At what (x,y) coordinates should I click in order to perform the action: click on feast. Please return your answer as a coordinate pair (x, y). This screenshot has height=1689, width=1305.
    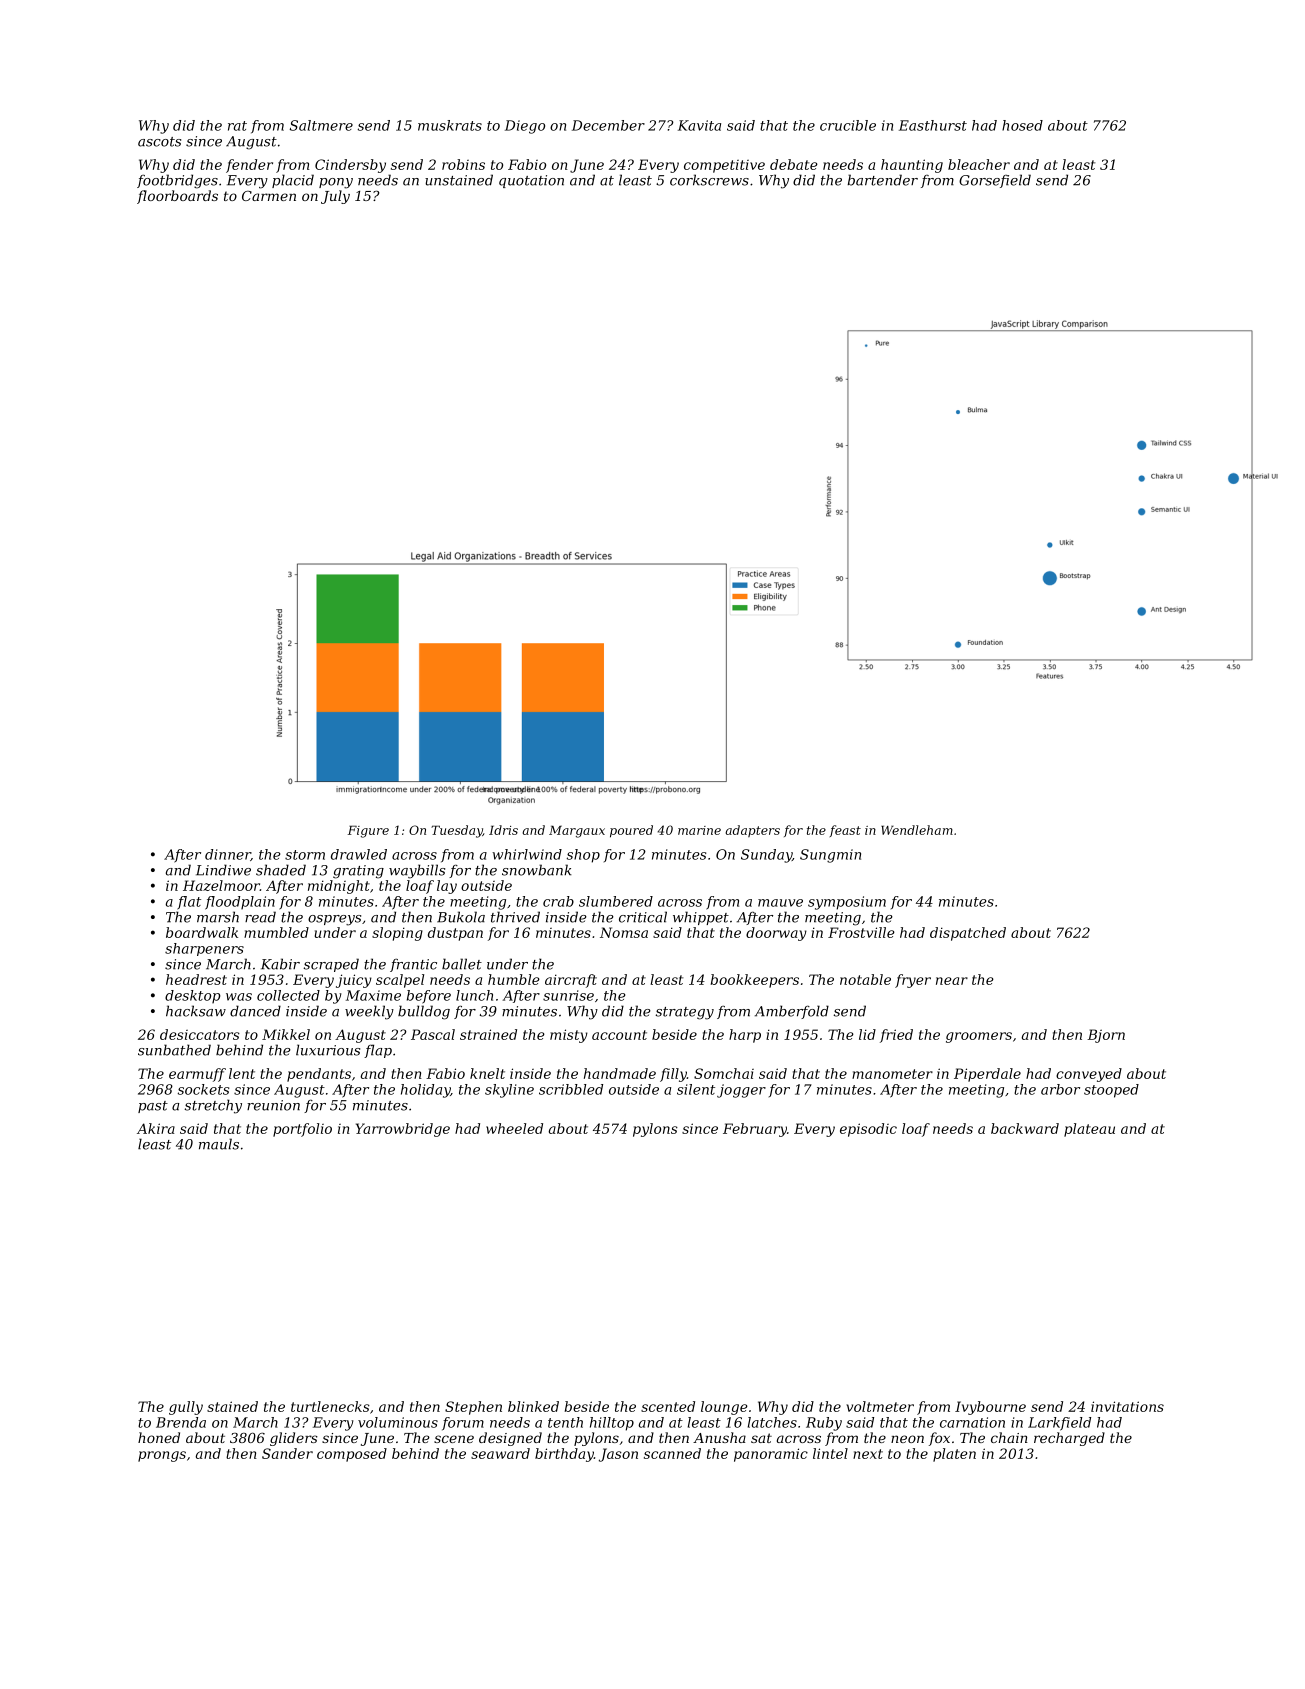
    Looking at the image, I should click on (845, 831).
